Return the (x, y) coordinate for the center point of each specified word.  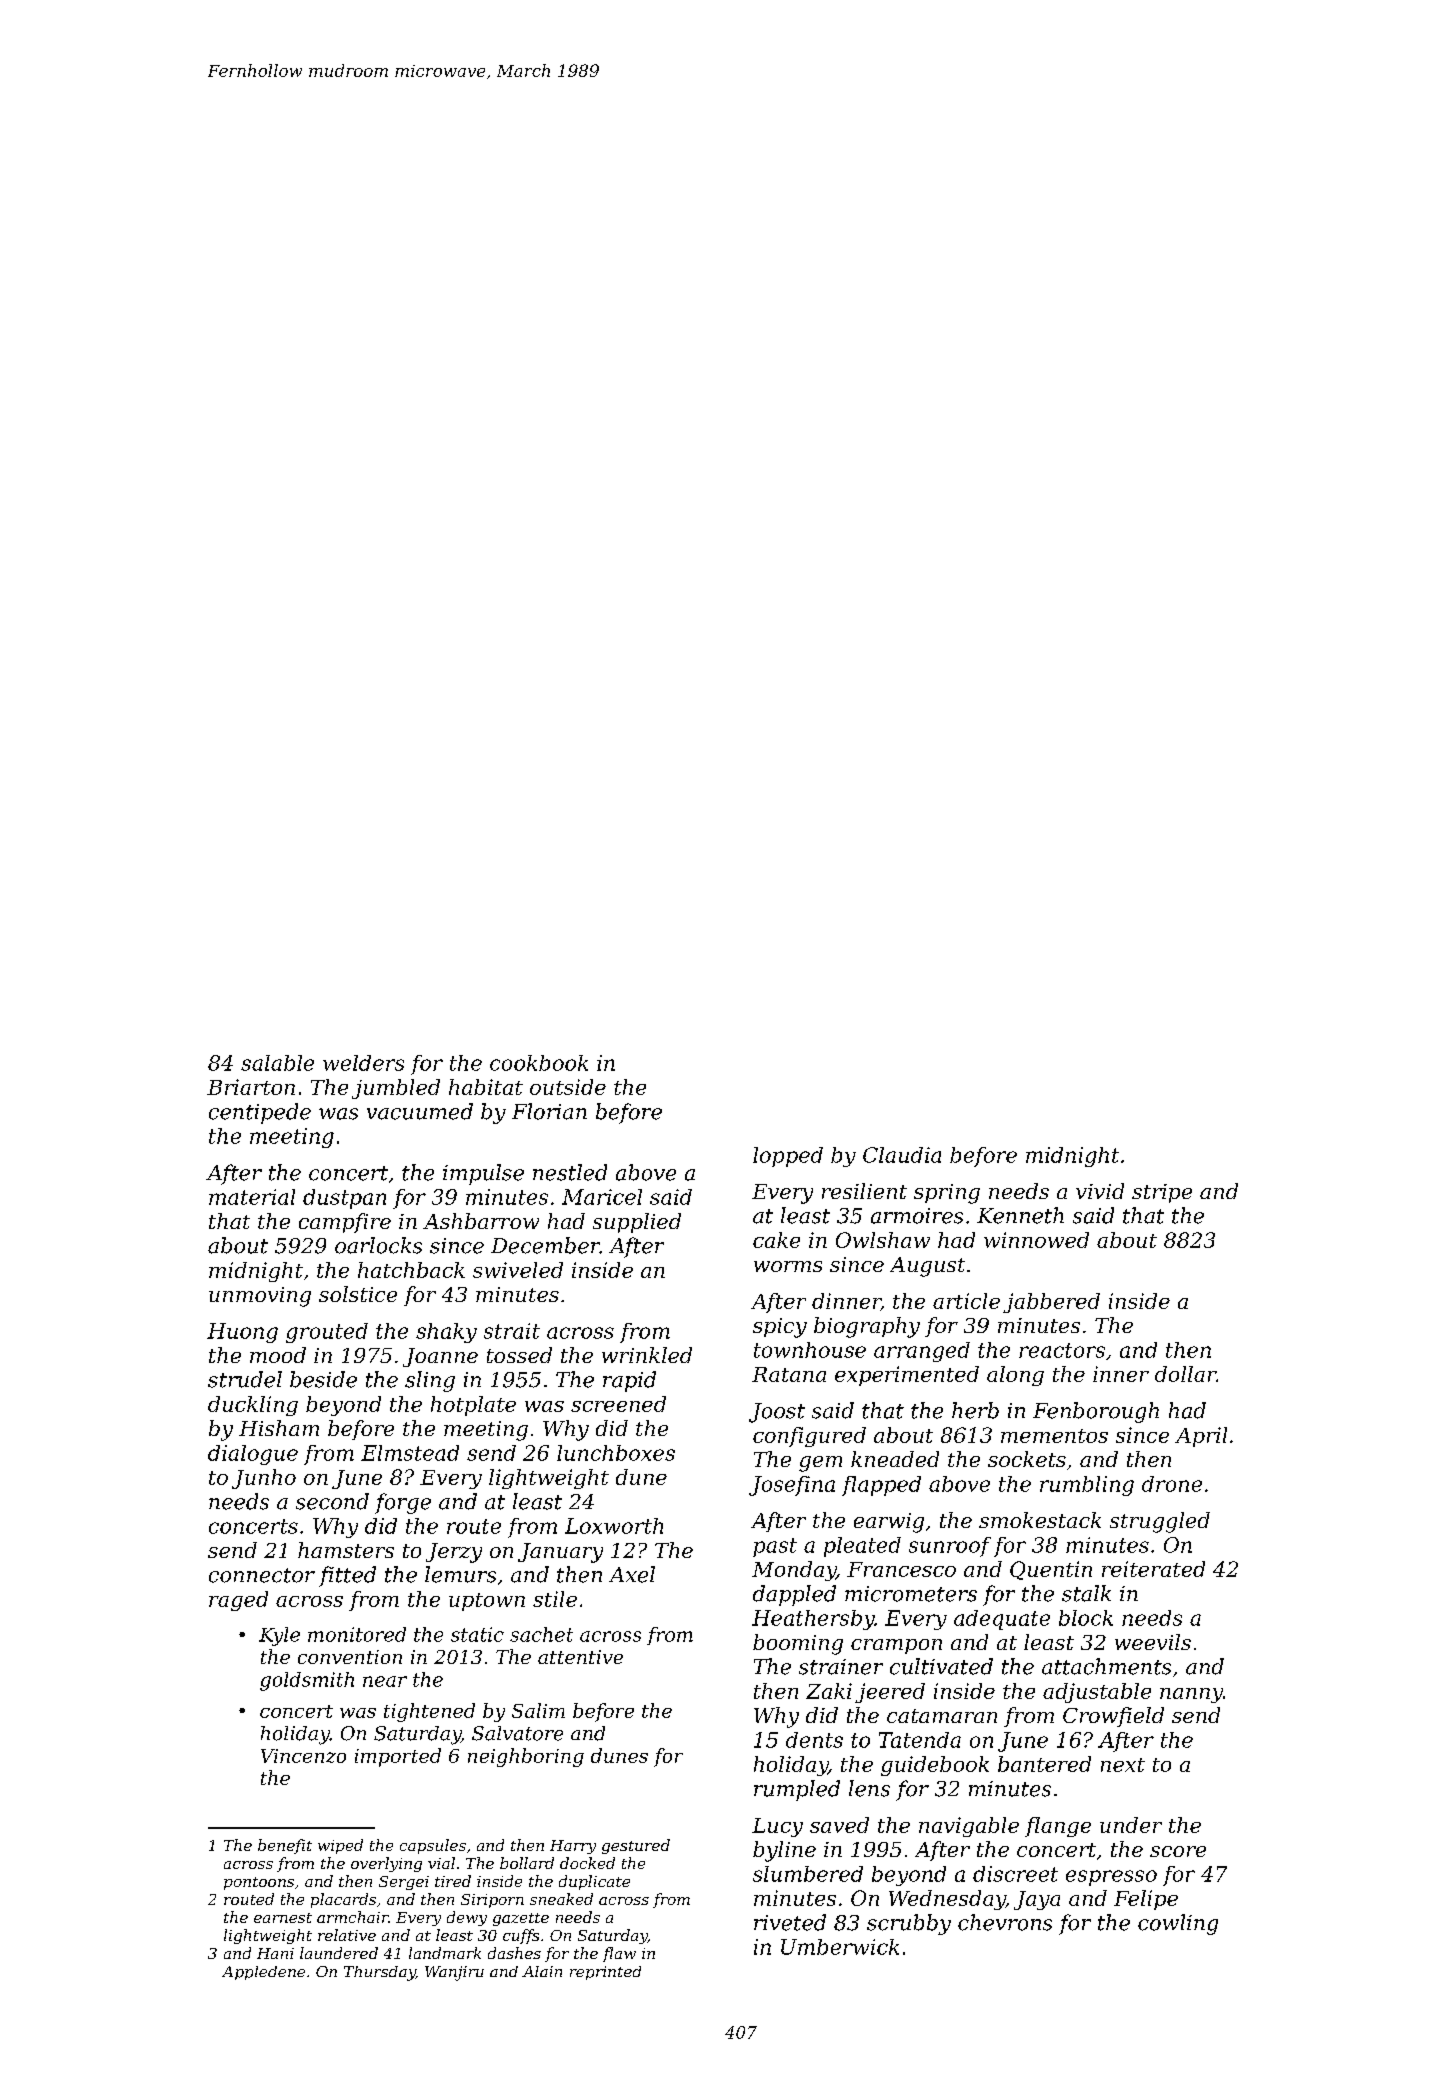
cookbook (539, 1063)
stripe (1162, 1193)
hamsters (346, 1550)
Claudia (902, 1155)
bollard (527, 1863)
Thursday (380, 1973)
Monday (794, 1571)
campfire (345, 1223)
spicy (780, 1328)
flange (1058, 1827)
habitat (486, 1087)
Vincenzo (303, 1756)
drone (1172, 1484)
